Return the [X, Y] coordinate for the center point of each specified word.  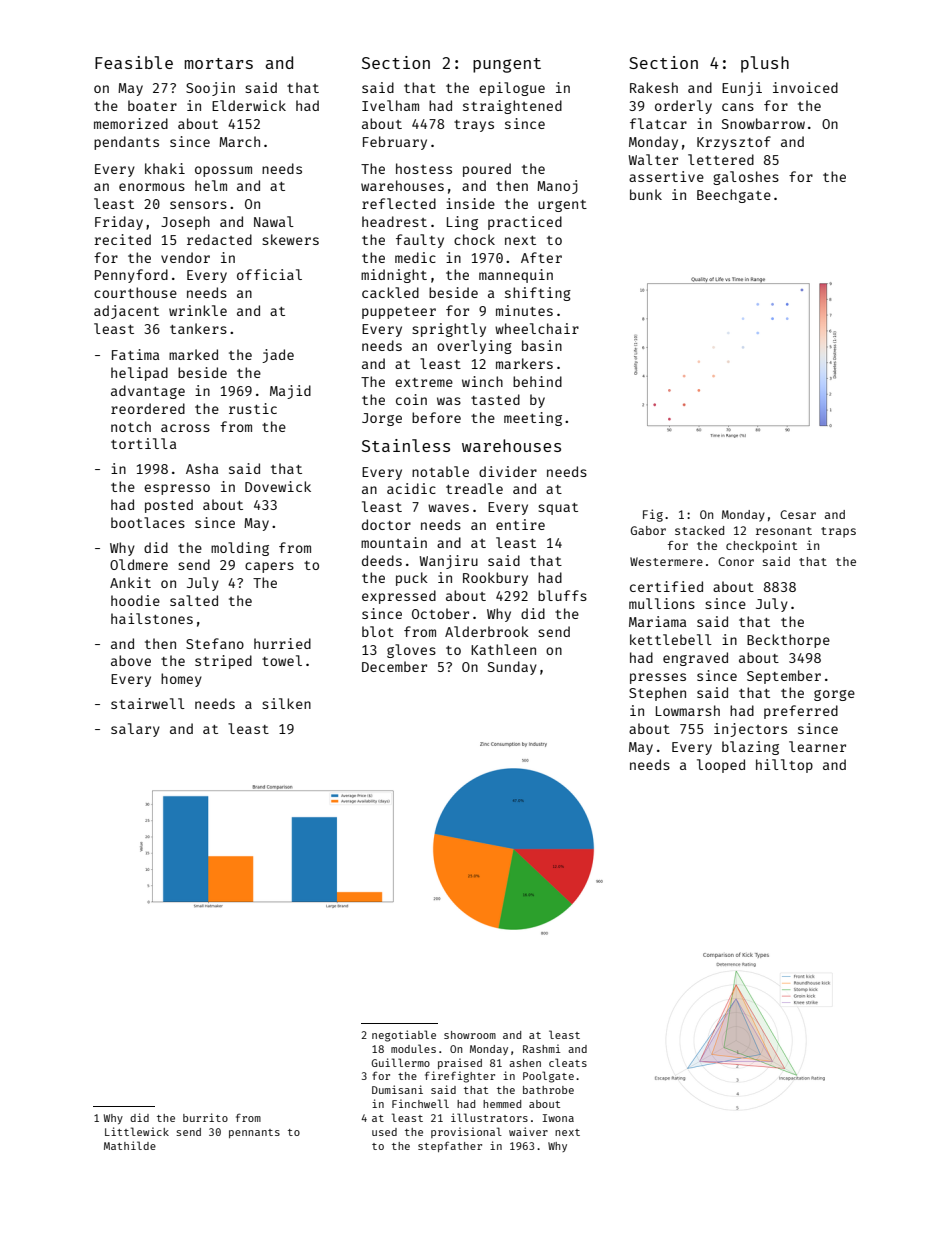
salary [135, 730]
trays [474, 126]
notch [131, 426]
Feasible [134, 62]
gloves [411, 651]
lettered [721, 159]
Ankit [130, 582]
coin [411, 399]
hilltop [784, 766]
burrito [205, 1117]
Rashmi [542, 1048]
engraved [695, 659]
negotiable [404, 1036]
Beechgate [734, 196]
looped [721, 766]
